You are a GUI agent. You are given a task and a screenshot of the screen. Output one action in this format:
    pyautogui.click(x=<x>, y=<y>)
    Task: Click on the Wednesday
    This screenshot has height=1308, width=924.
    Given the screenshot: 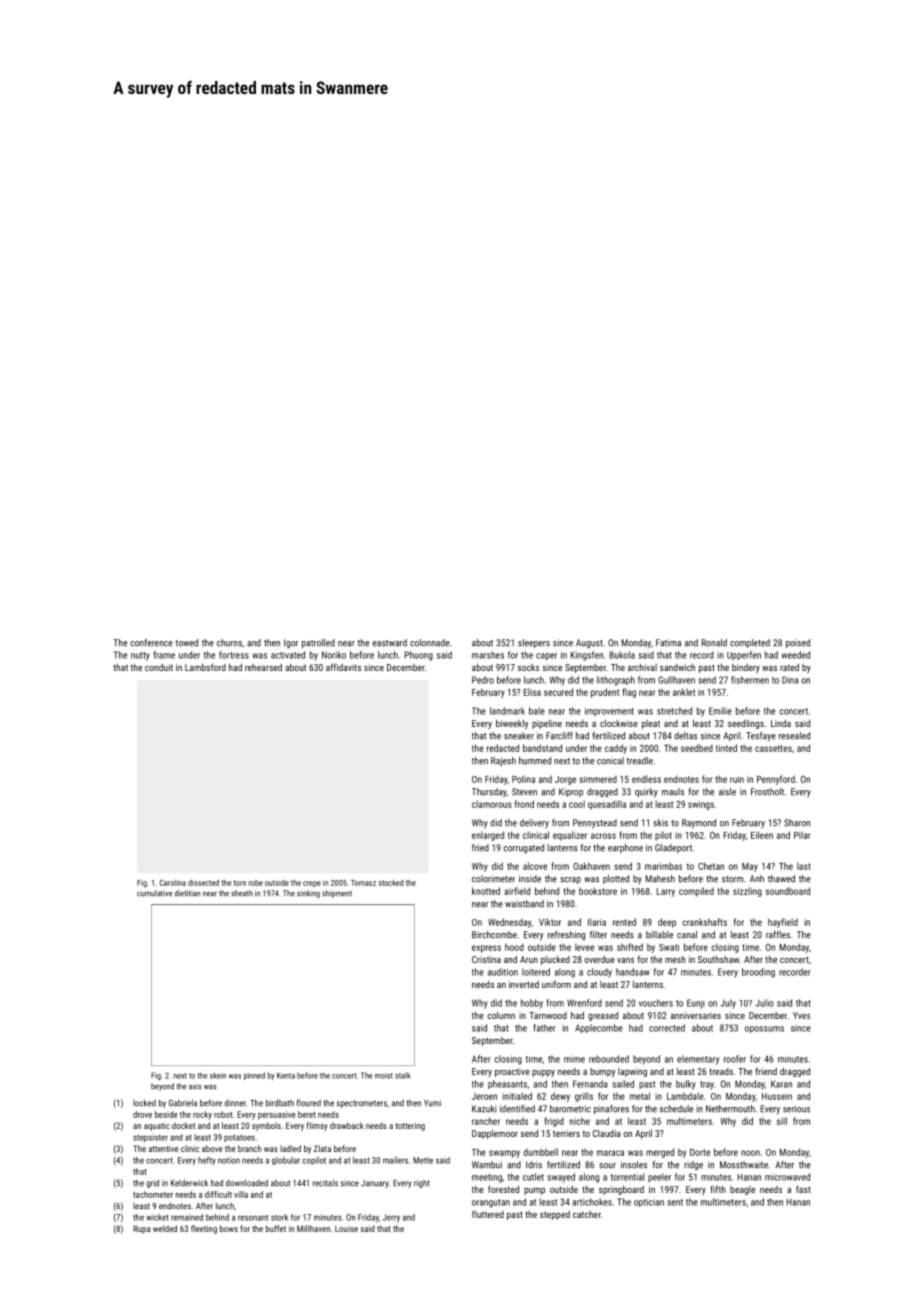 What is the action you would take?
    pyautogui.click(x=509, y=923)
